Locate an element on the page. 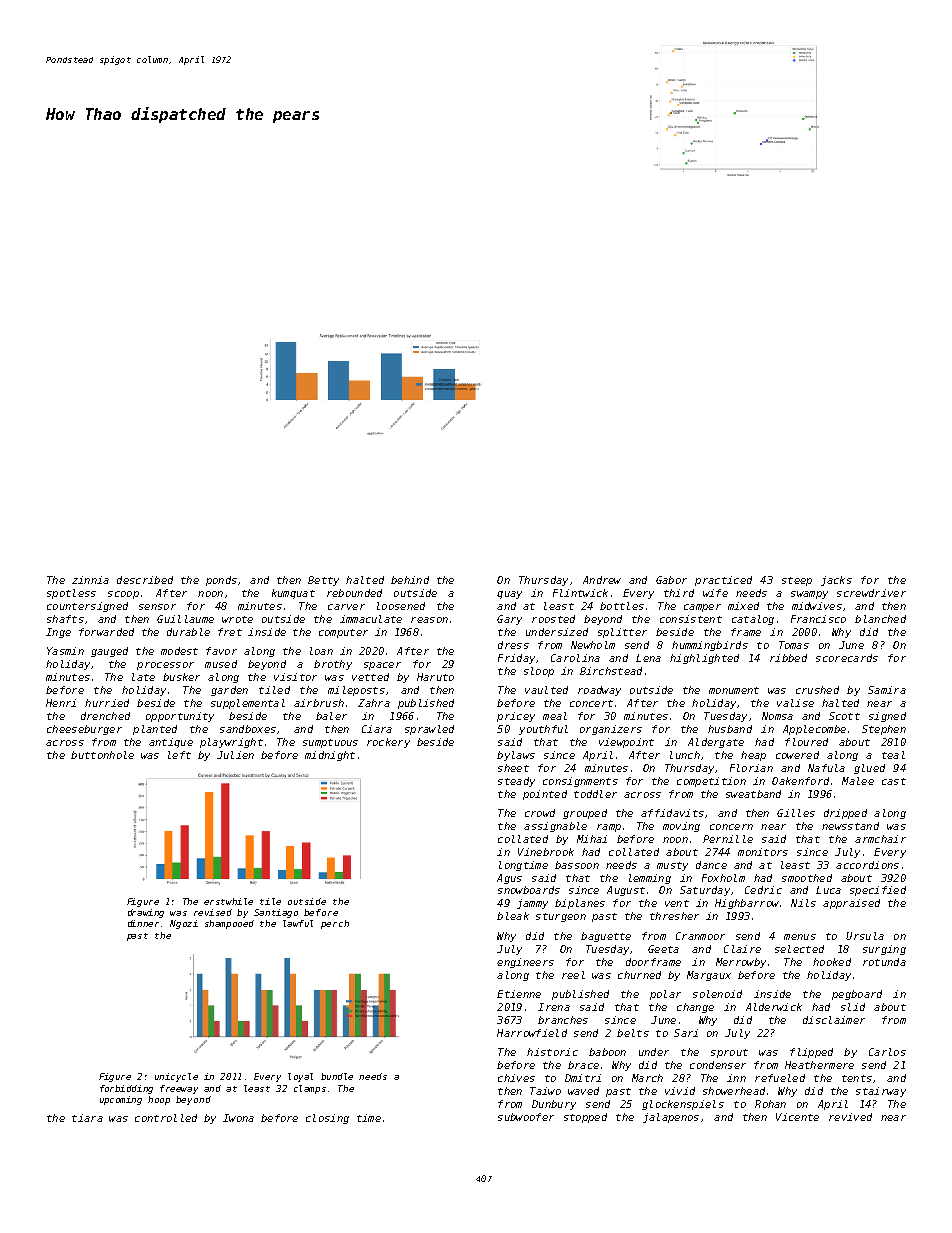 This image has width=952, height=1233. tiara is located at coordinates (87, 1118).
